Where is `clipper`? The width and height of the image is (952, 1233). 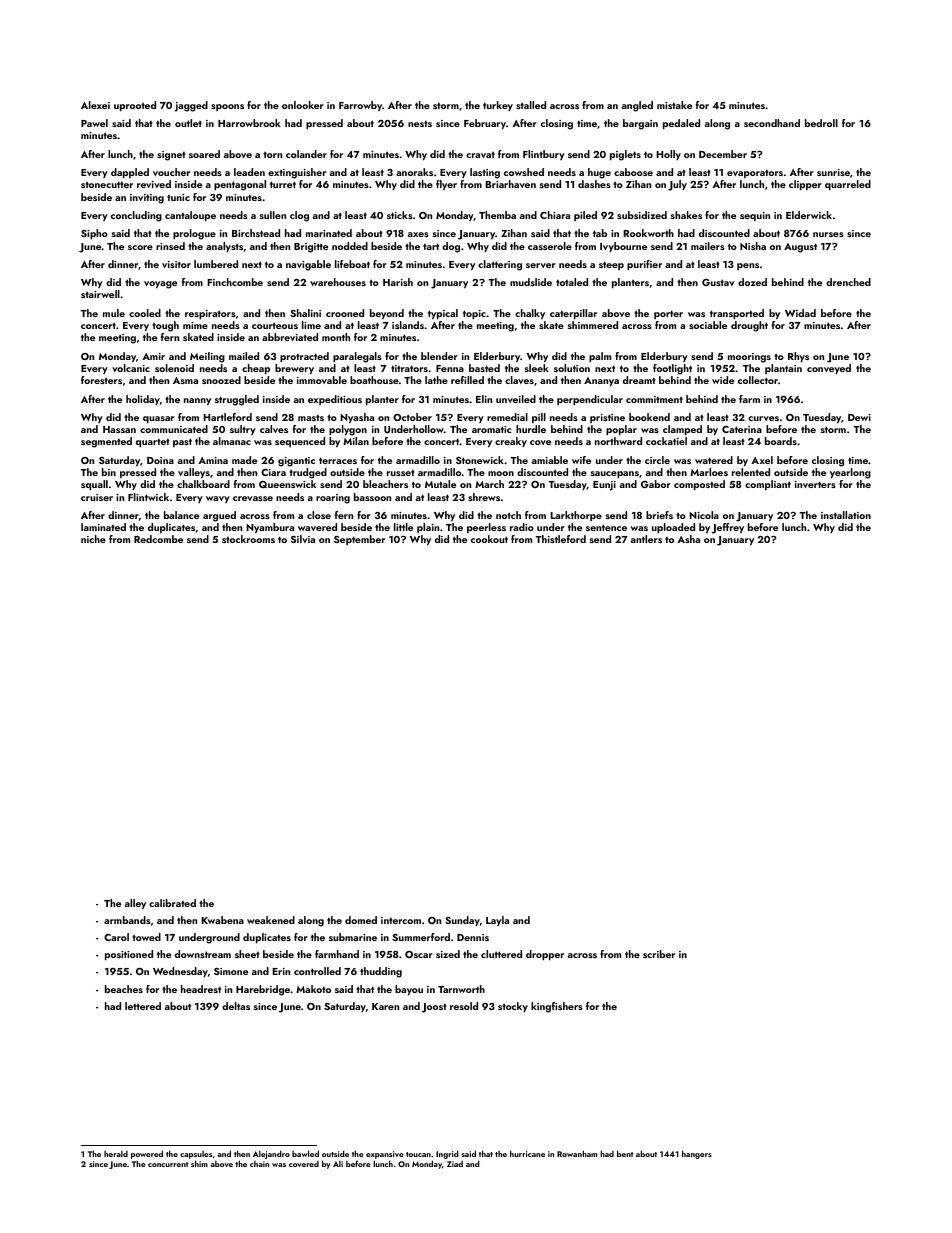
clipper is located at coordinates (805, 185).
